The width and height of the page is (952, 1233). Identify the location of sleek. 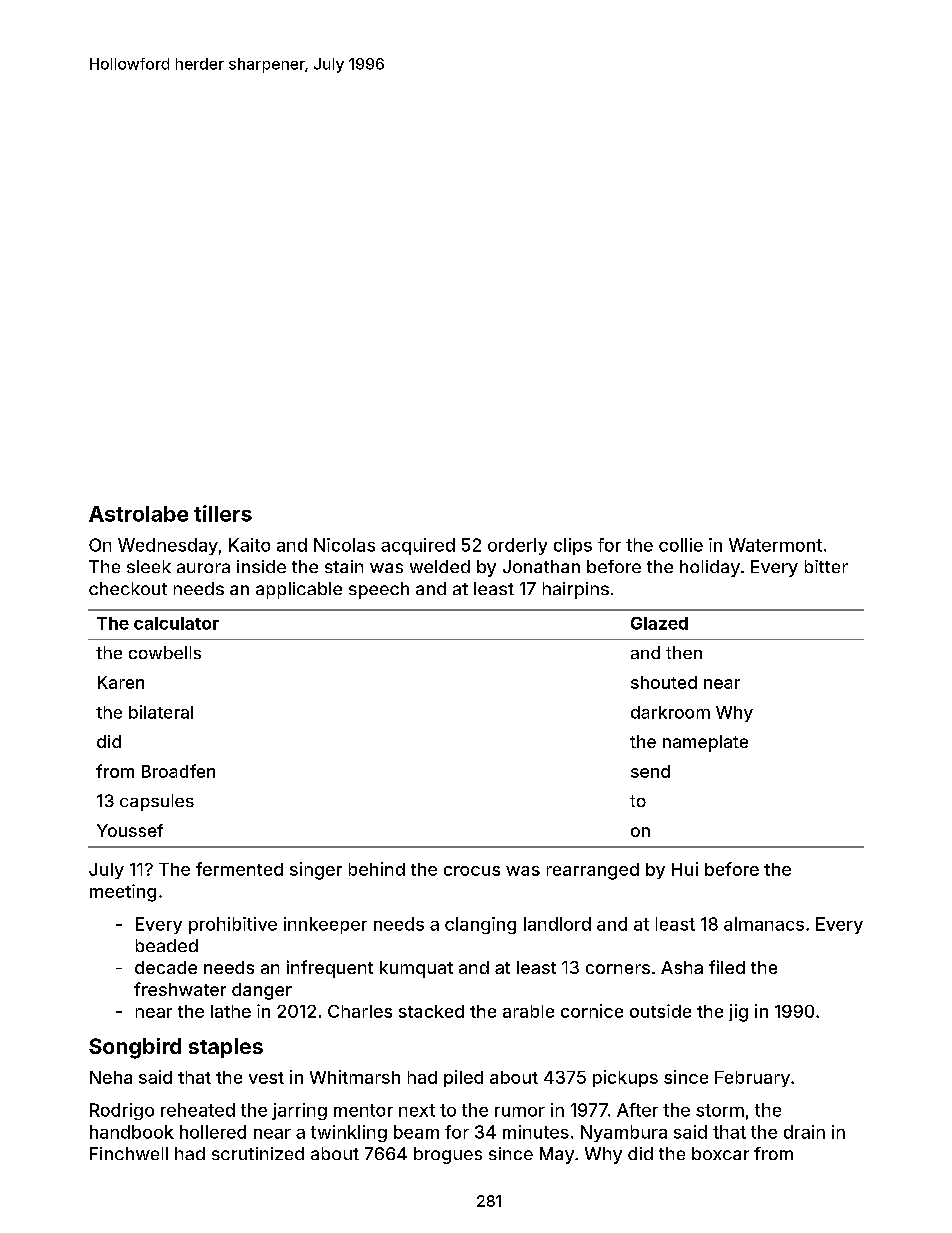
(149, 566).
